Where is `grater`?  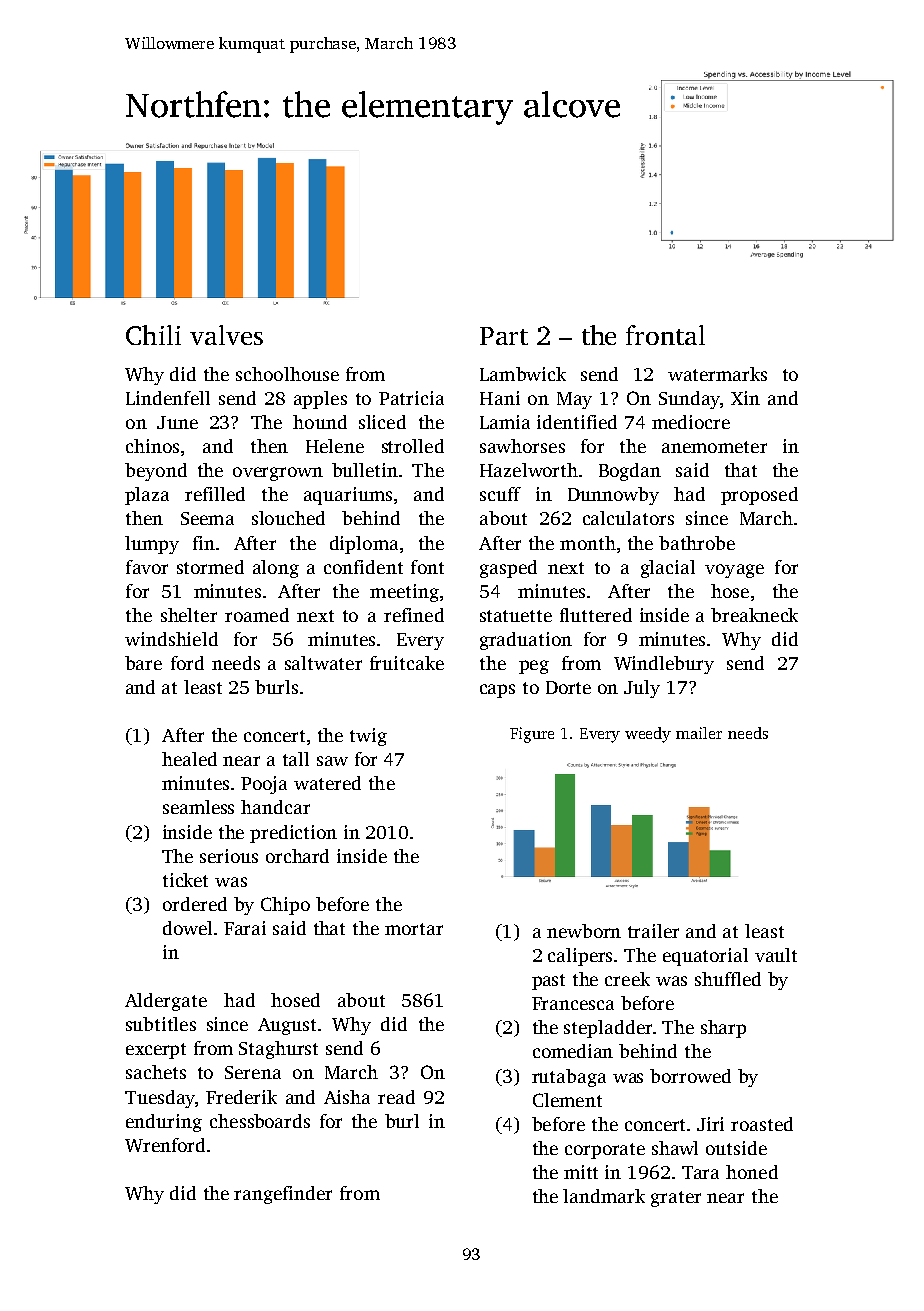
grater is located at coordinates (676, 1199).
